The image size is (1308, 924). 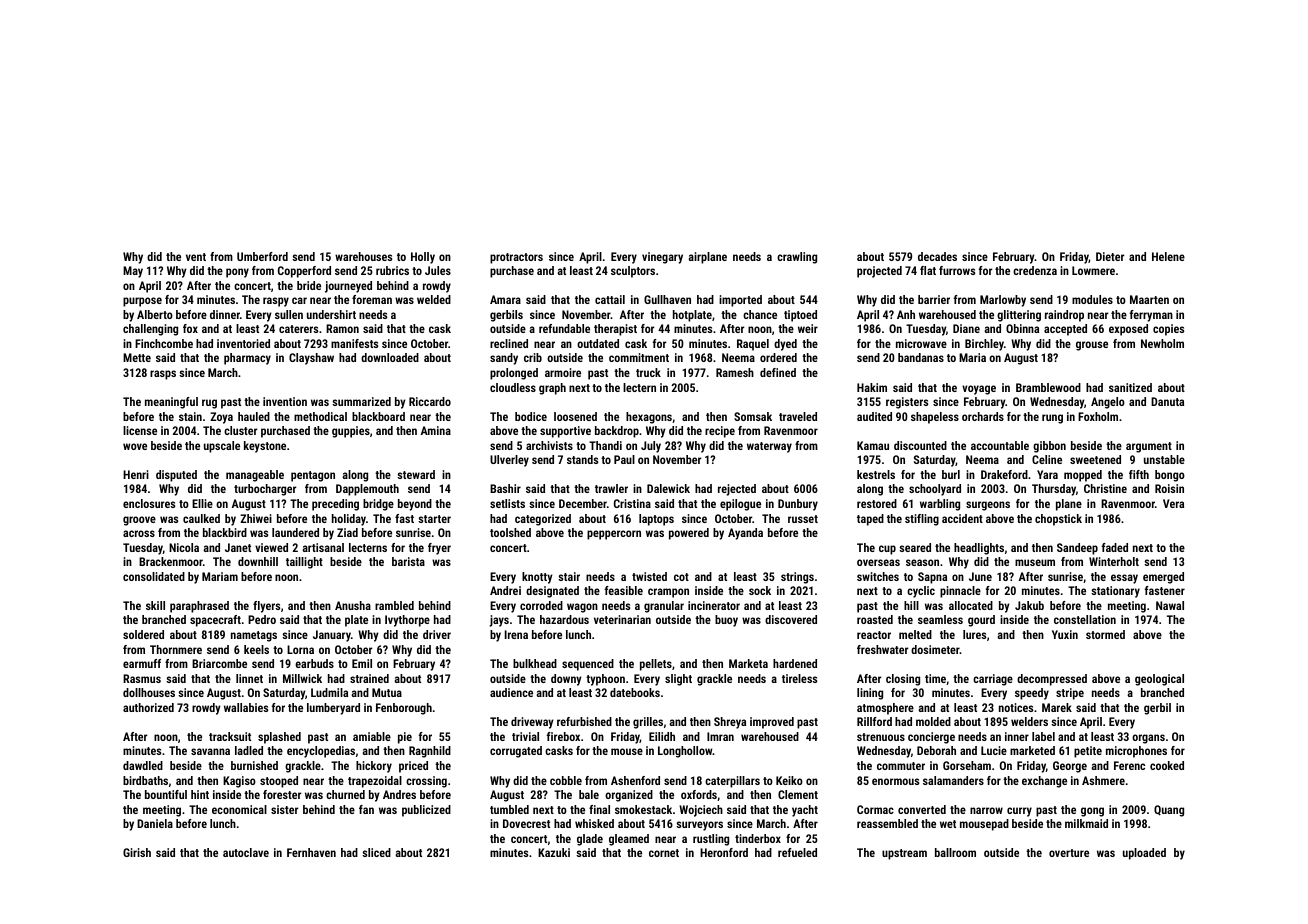 I want to click on barrier, so click(x=934, y=299).
